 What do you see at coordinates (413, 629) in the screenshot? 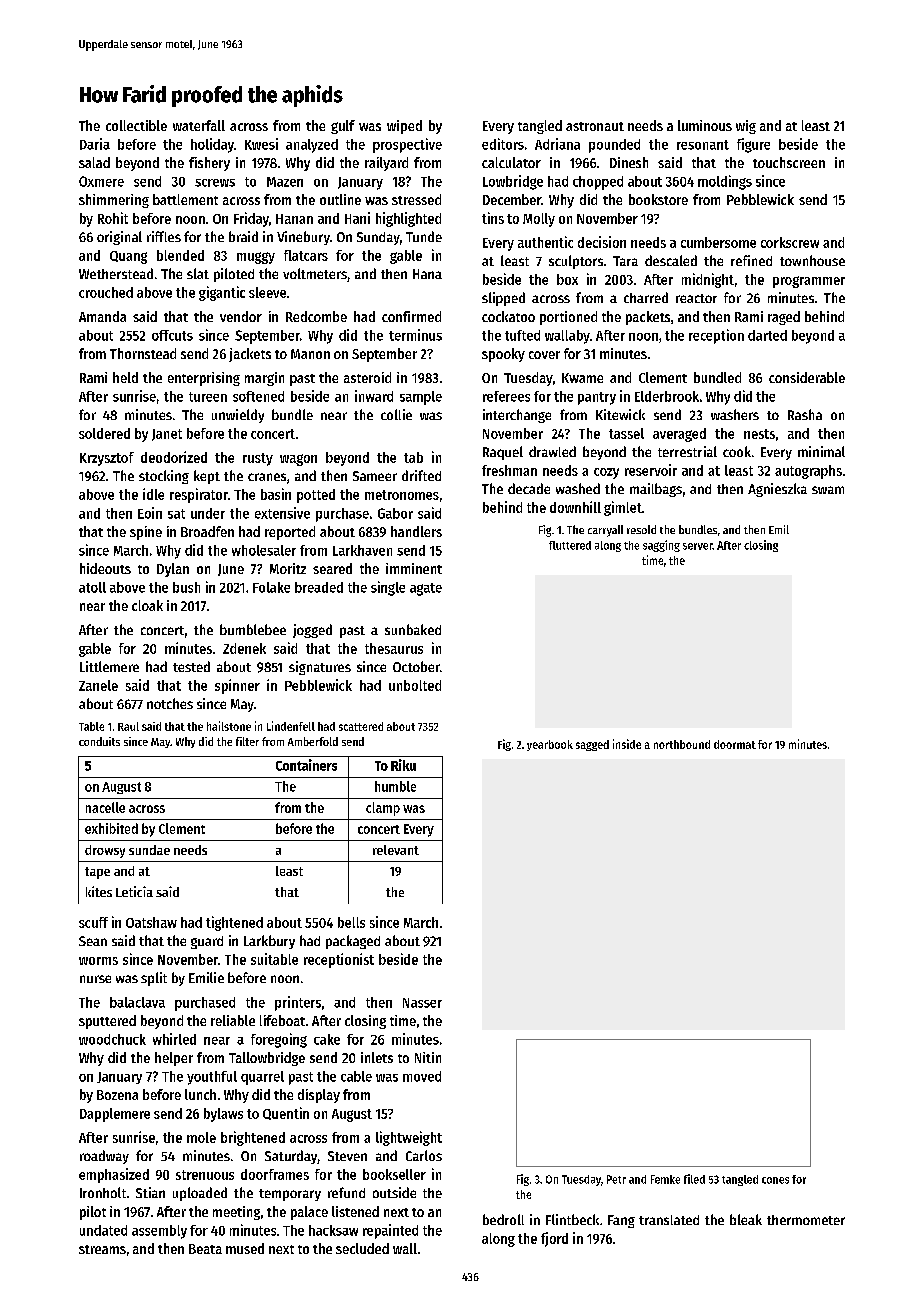
I see `sunbaked` at bounding box center [413, 629].
